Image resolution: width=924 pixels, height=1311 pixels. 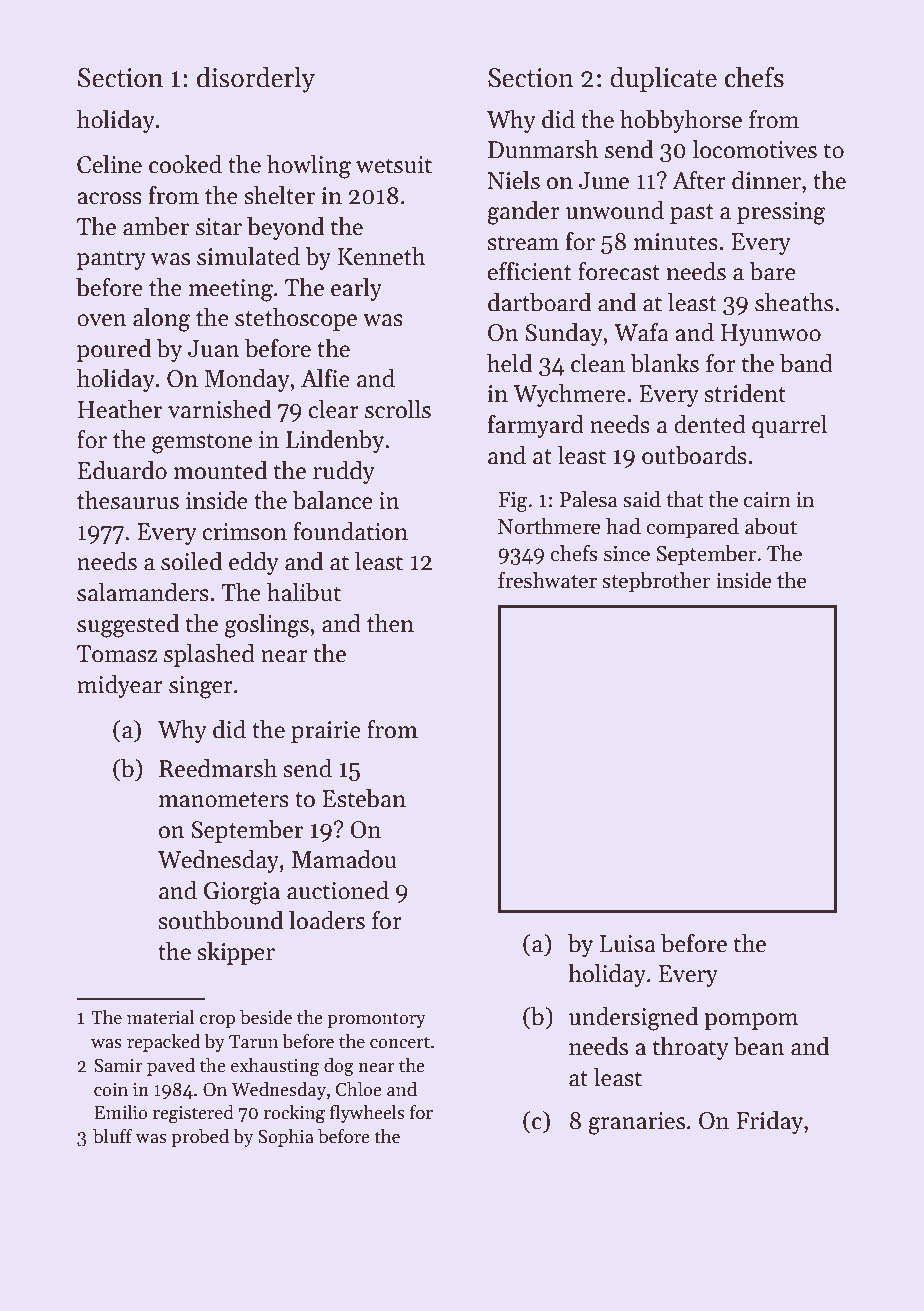 What do you see at coordinates (118, 1065) in the page?
I see `Samir` at bounding box center [118, 1065].
